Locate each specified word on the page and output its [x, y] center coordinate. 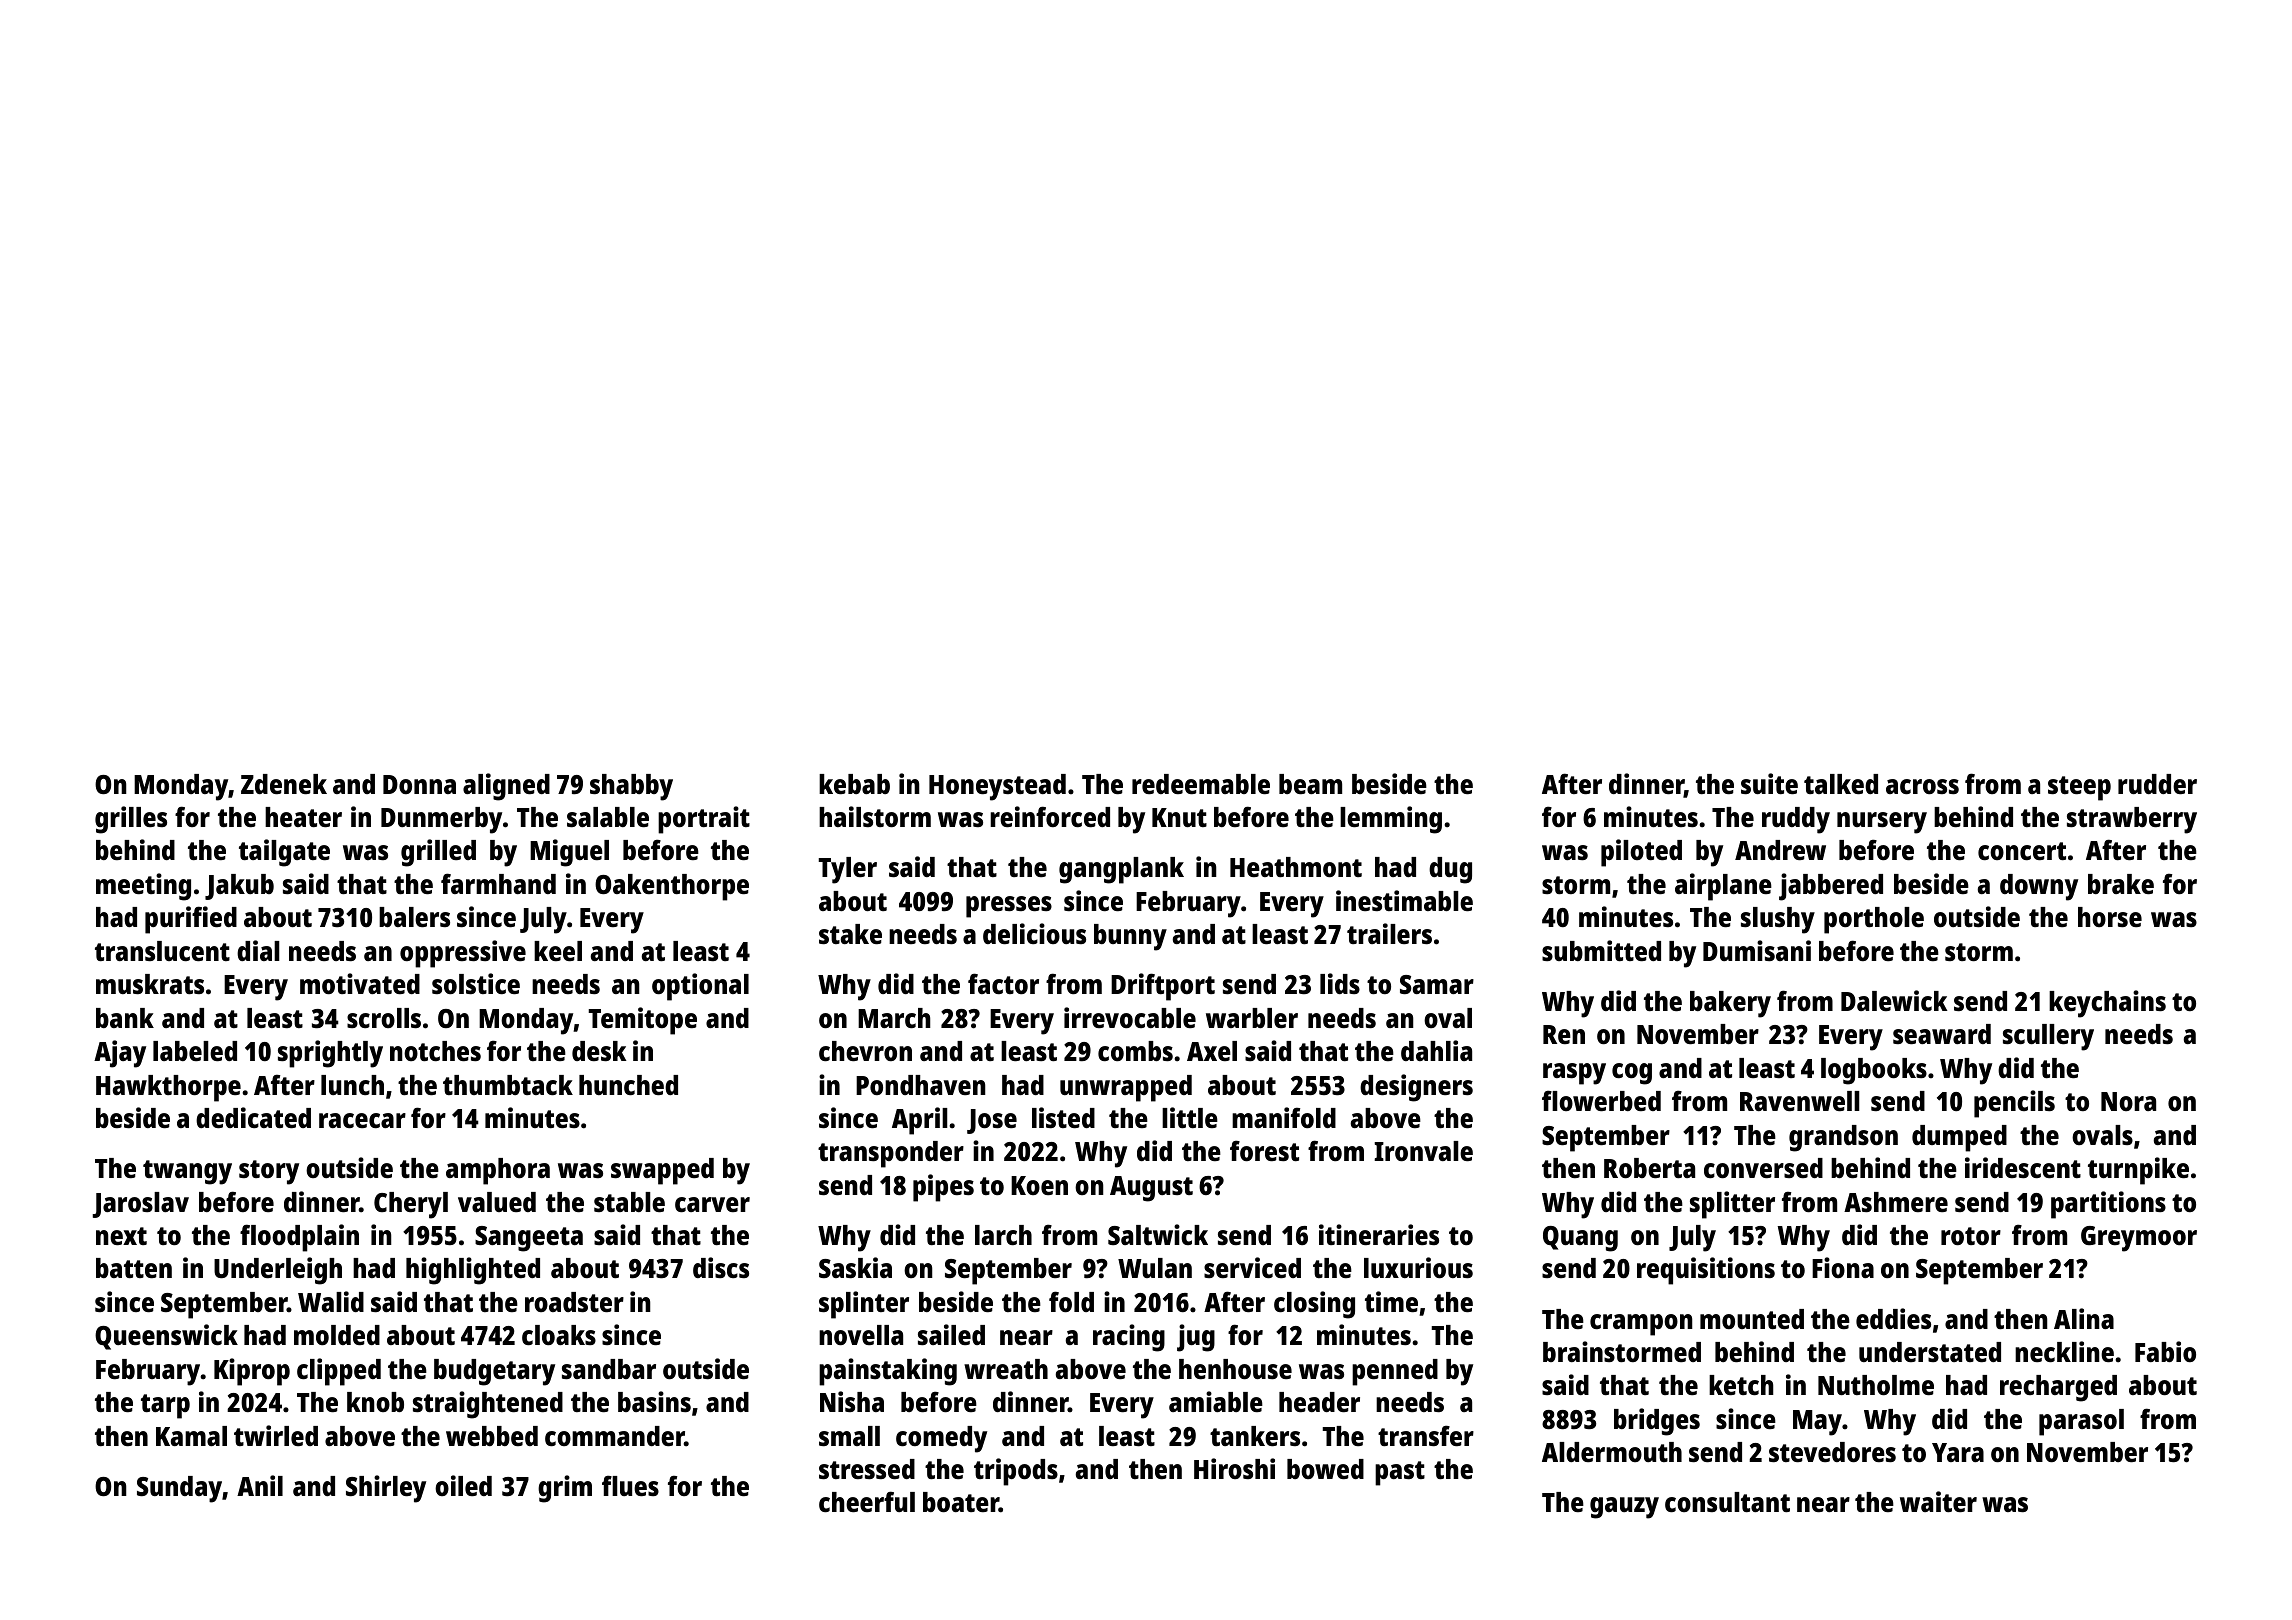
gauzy [1624, 1508]
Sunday [179, 1489]
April [920, 1121]
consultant [1727, 1502]
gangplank [1121, 870]
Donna [419, 784]
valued [497, 1202]
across [1922, 786]
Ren [1564, 1034]
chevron [865, 1051]
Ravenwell [1800, 1101]
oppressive [463, 954]
